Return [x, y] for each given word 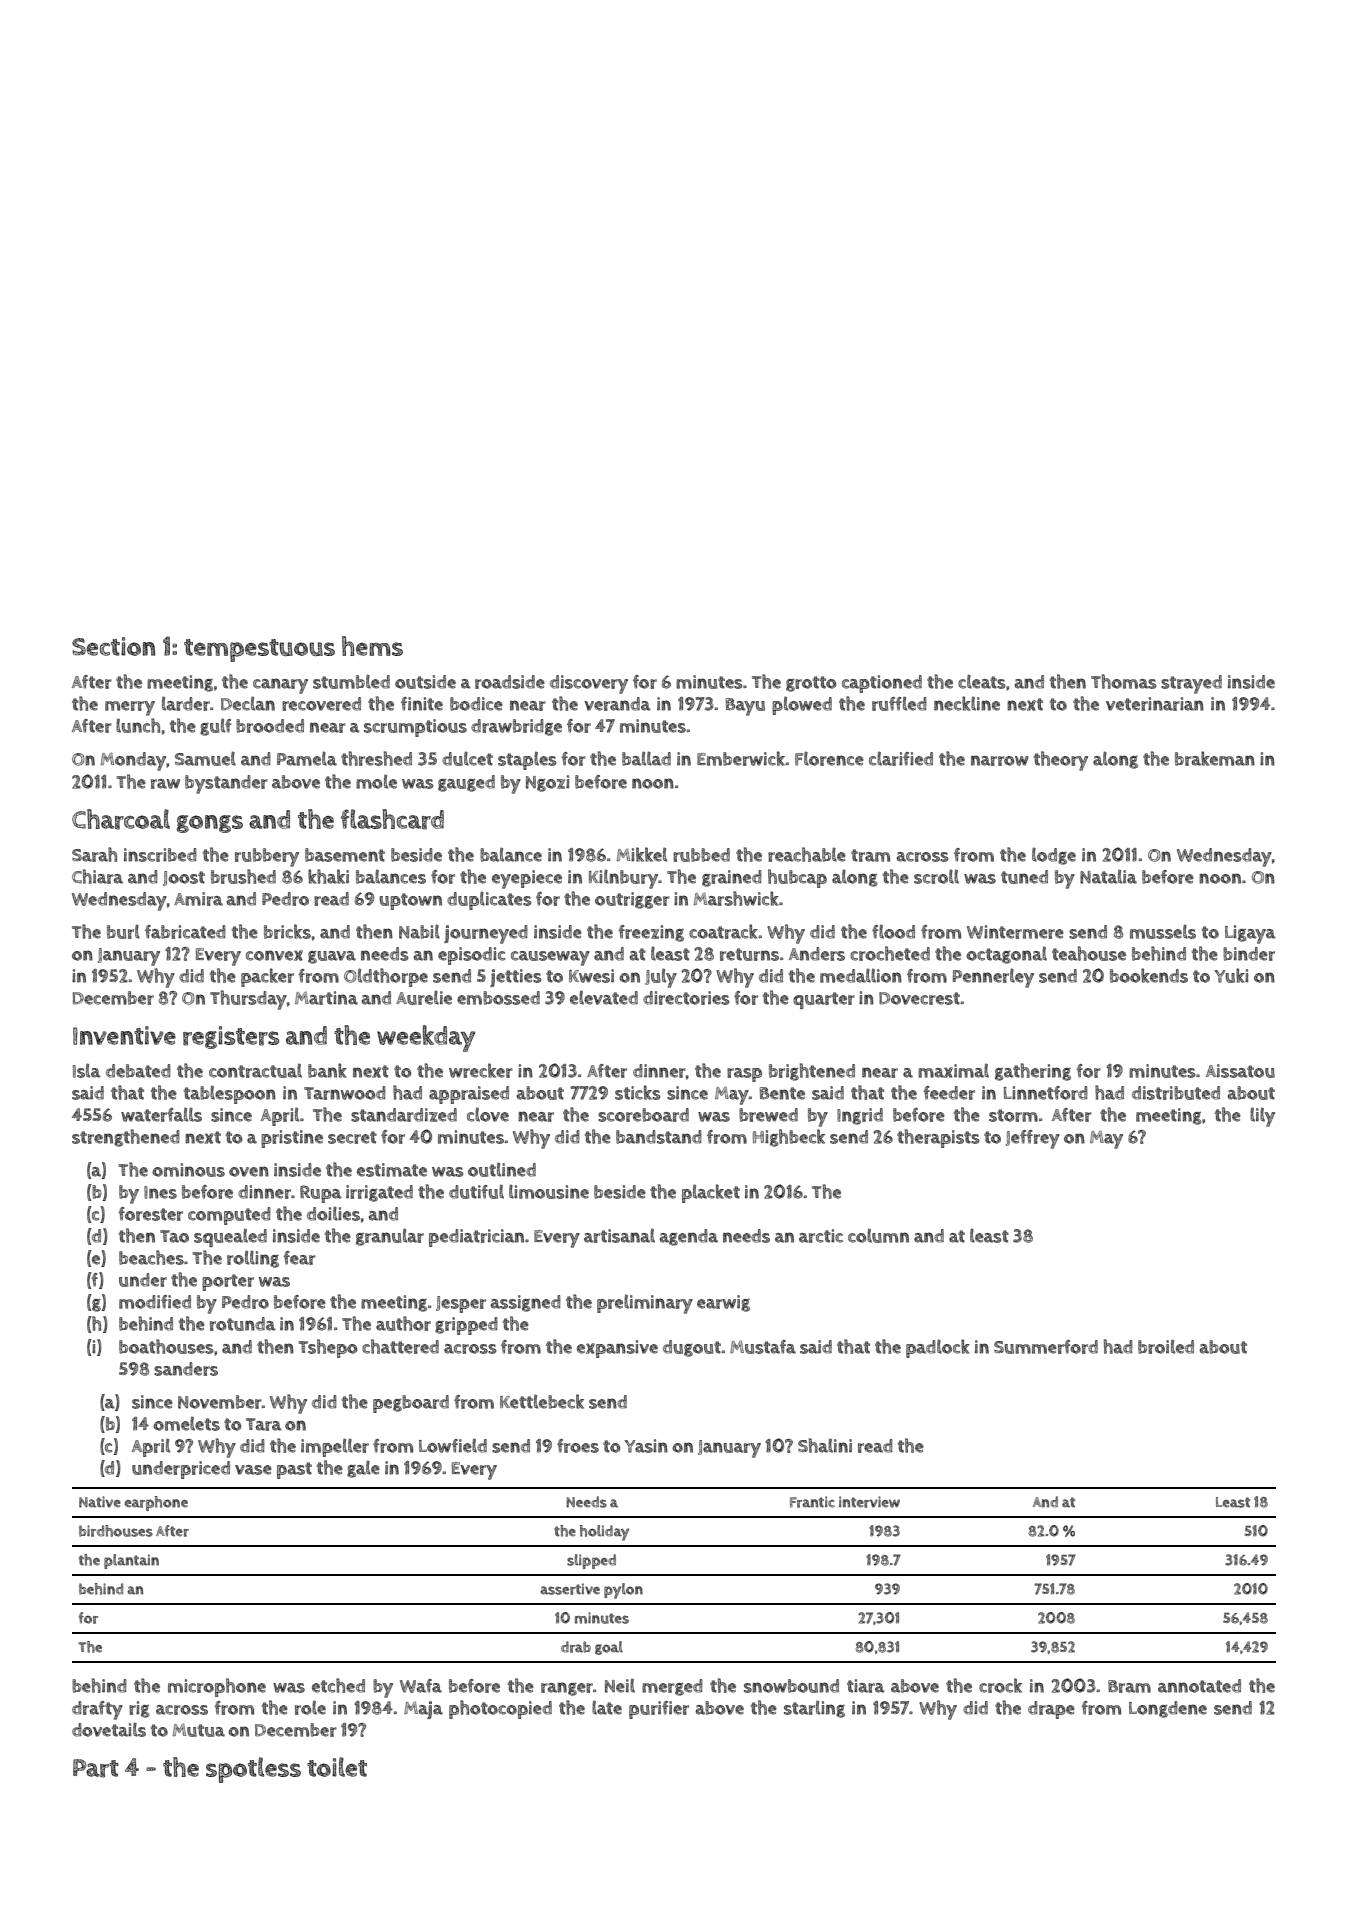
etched [338, 1685]
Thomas [1124, 681]
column [878, 1235]
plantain [131, 1561]
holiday [604, 1533]
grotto [811, 684]
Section [113, 646]
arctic [821, 1236]
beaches [151, 1257]
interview [869, 1502]
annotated [1199, 1686]
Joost [184, 878]
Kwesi [591, 976]
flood [893, 931]
